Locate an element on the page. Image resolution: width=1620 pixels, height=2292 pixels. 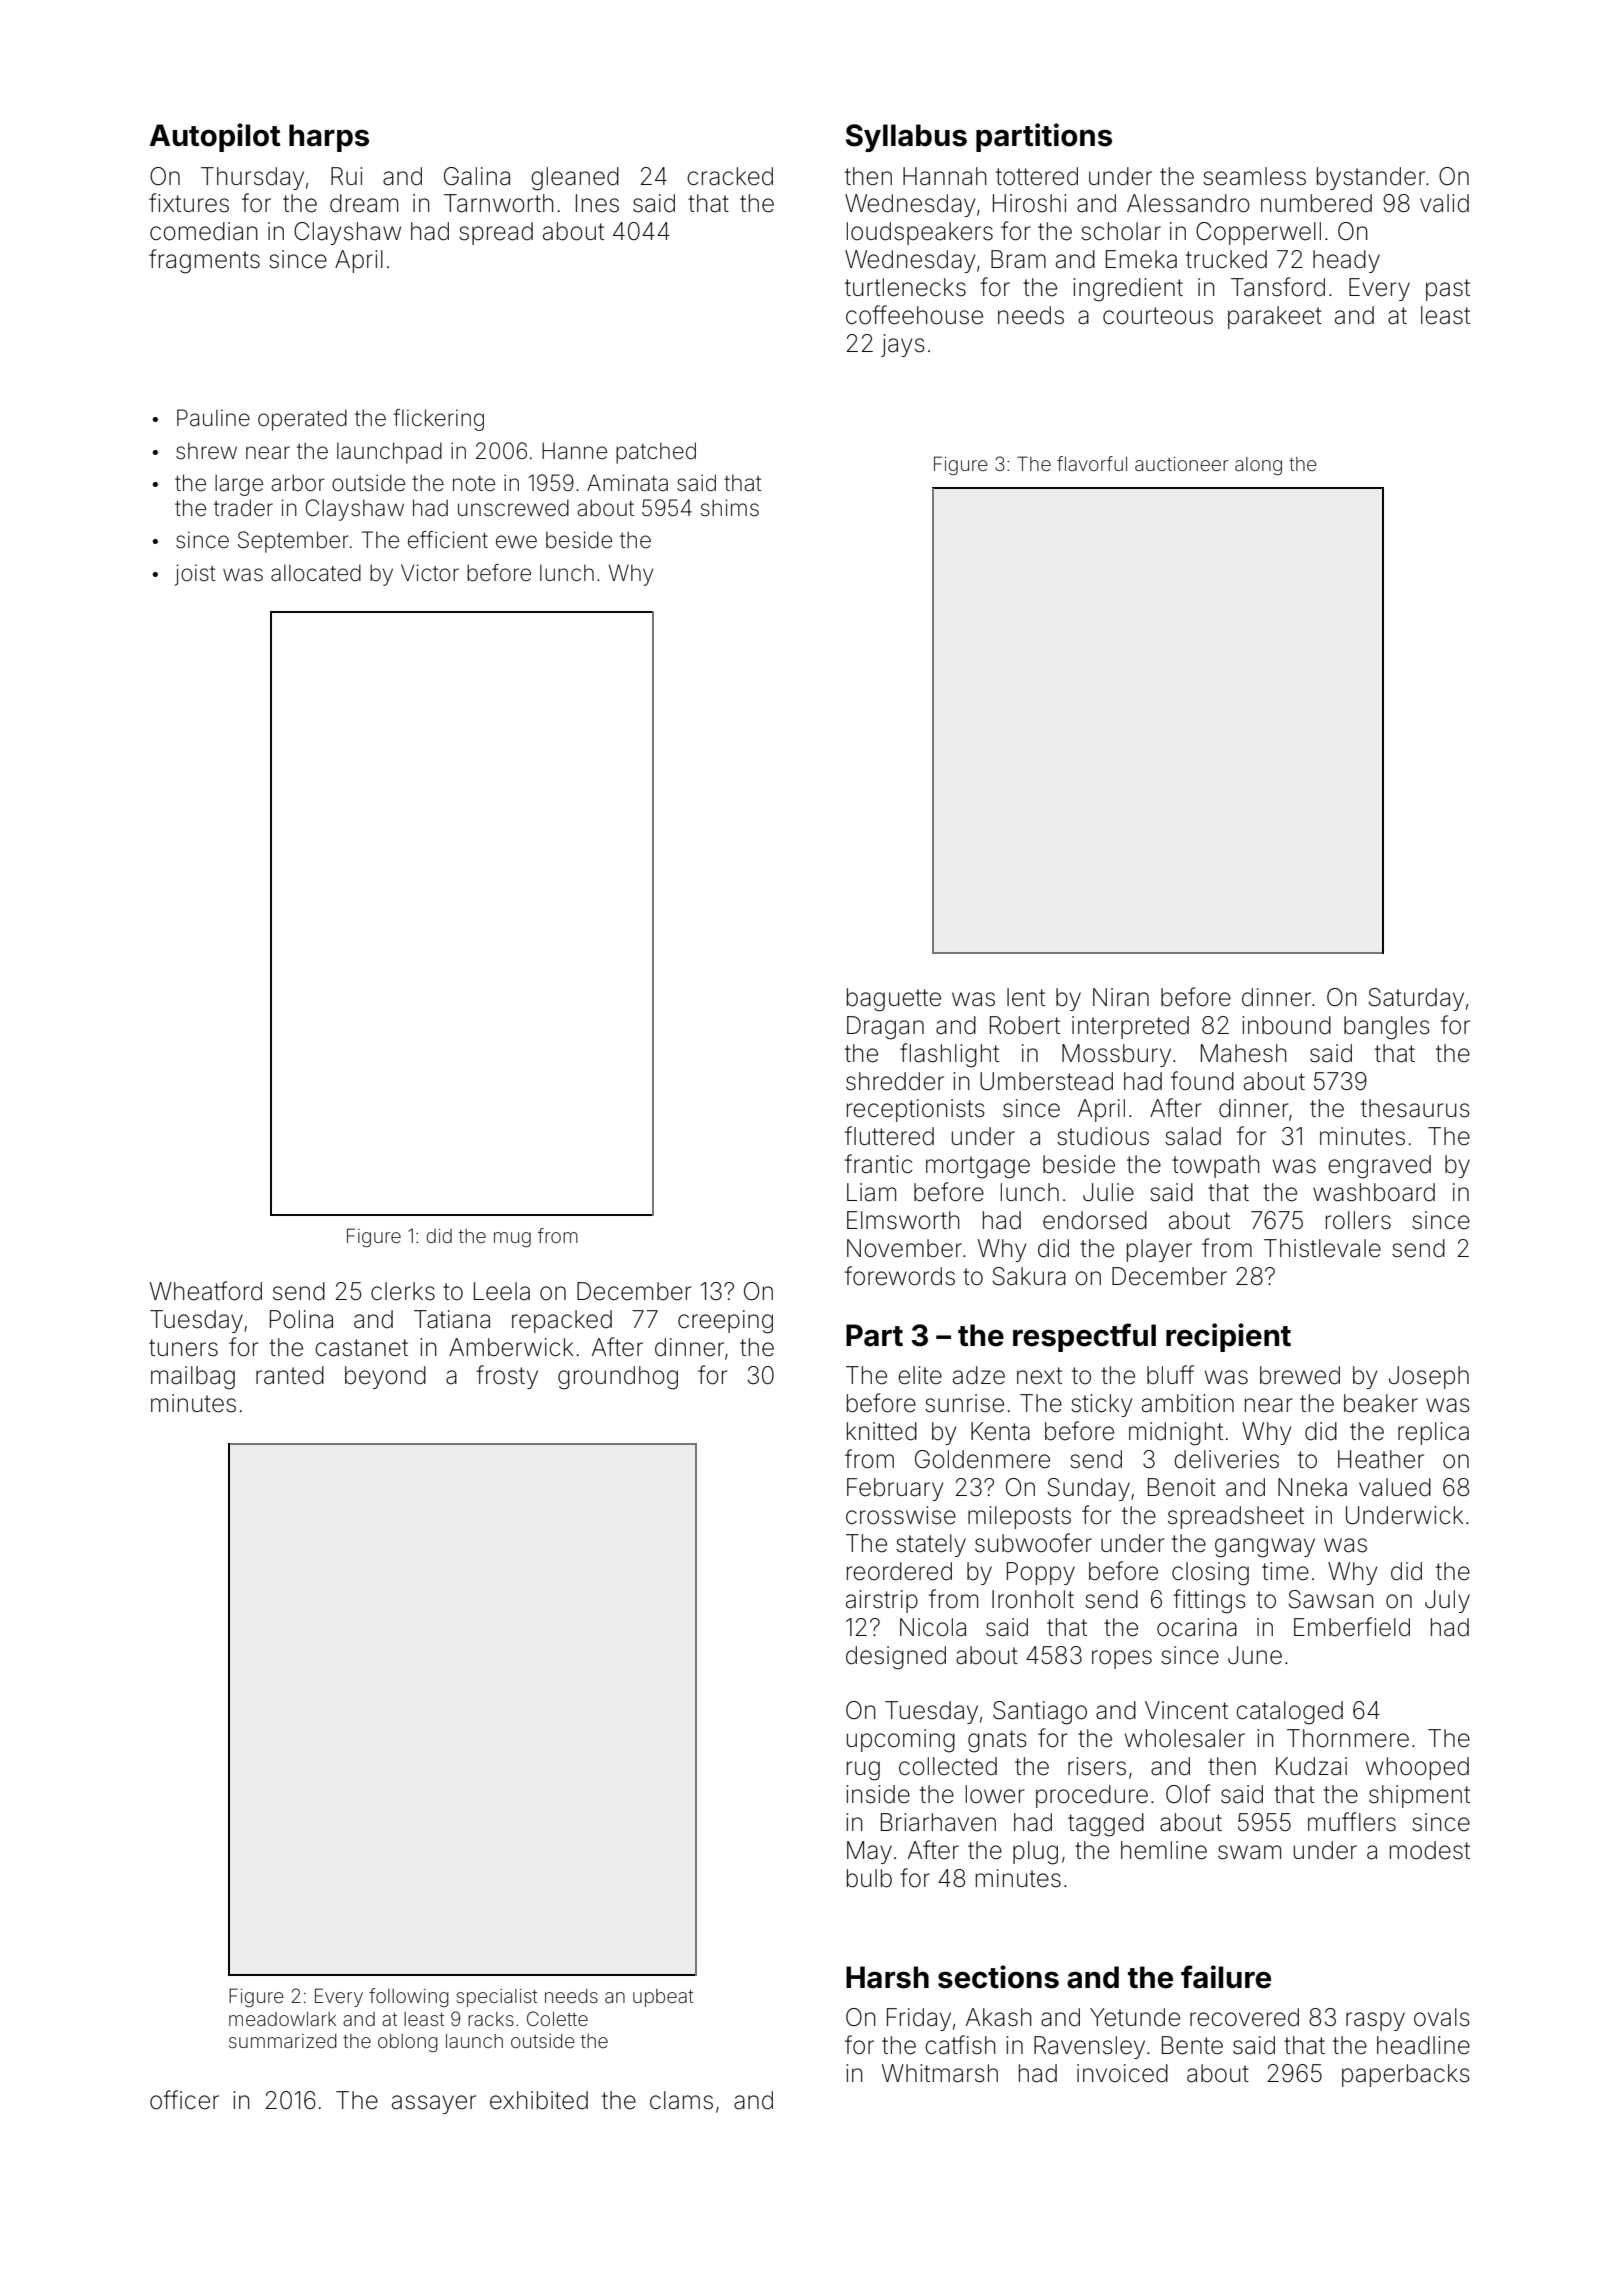
bystander is located at coordinates (1371, 178).
